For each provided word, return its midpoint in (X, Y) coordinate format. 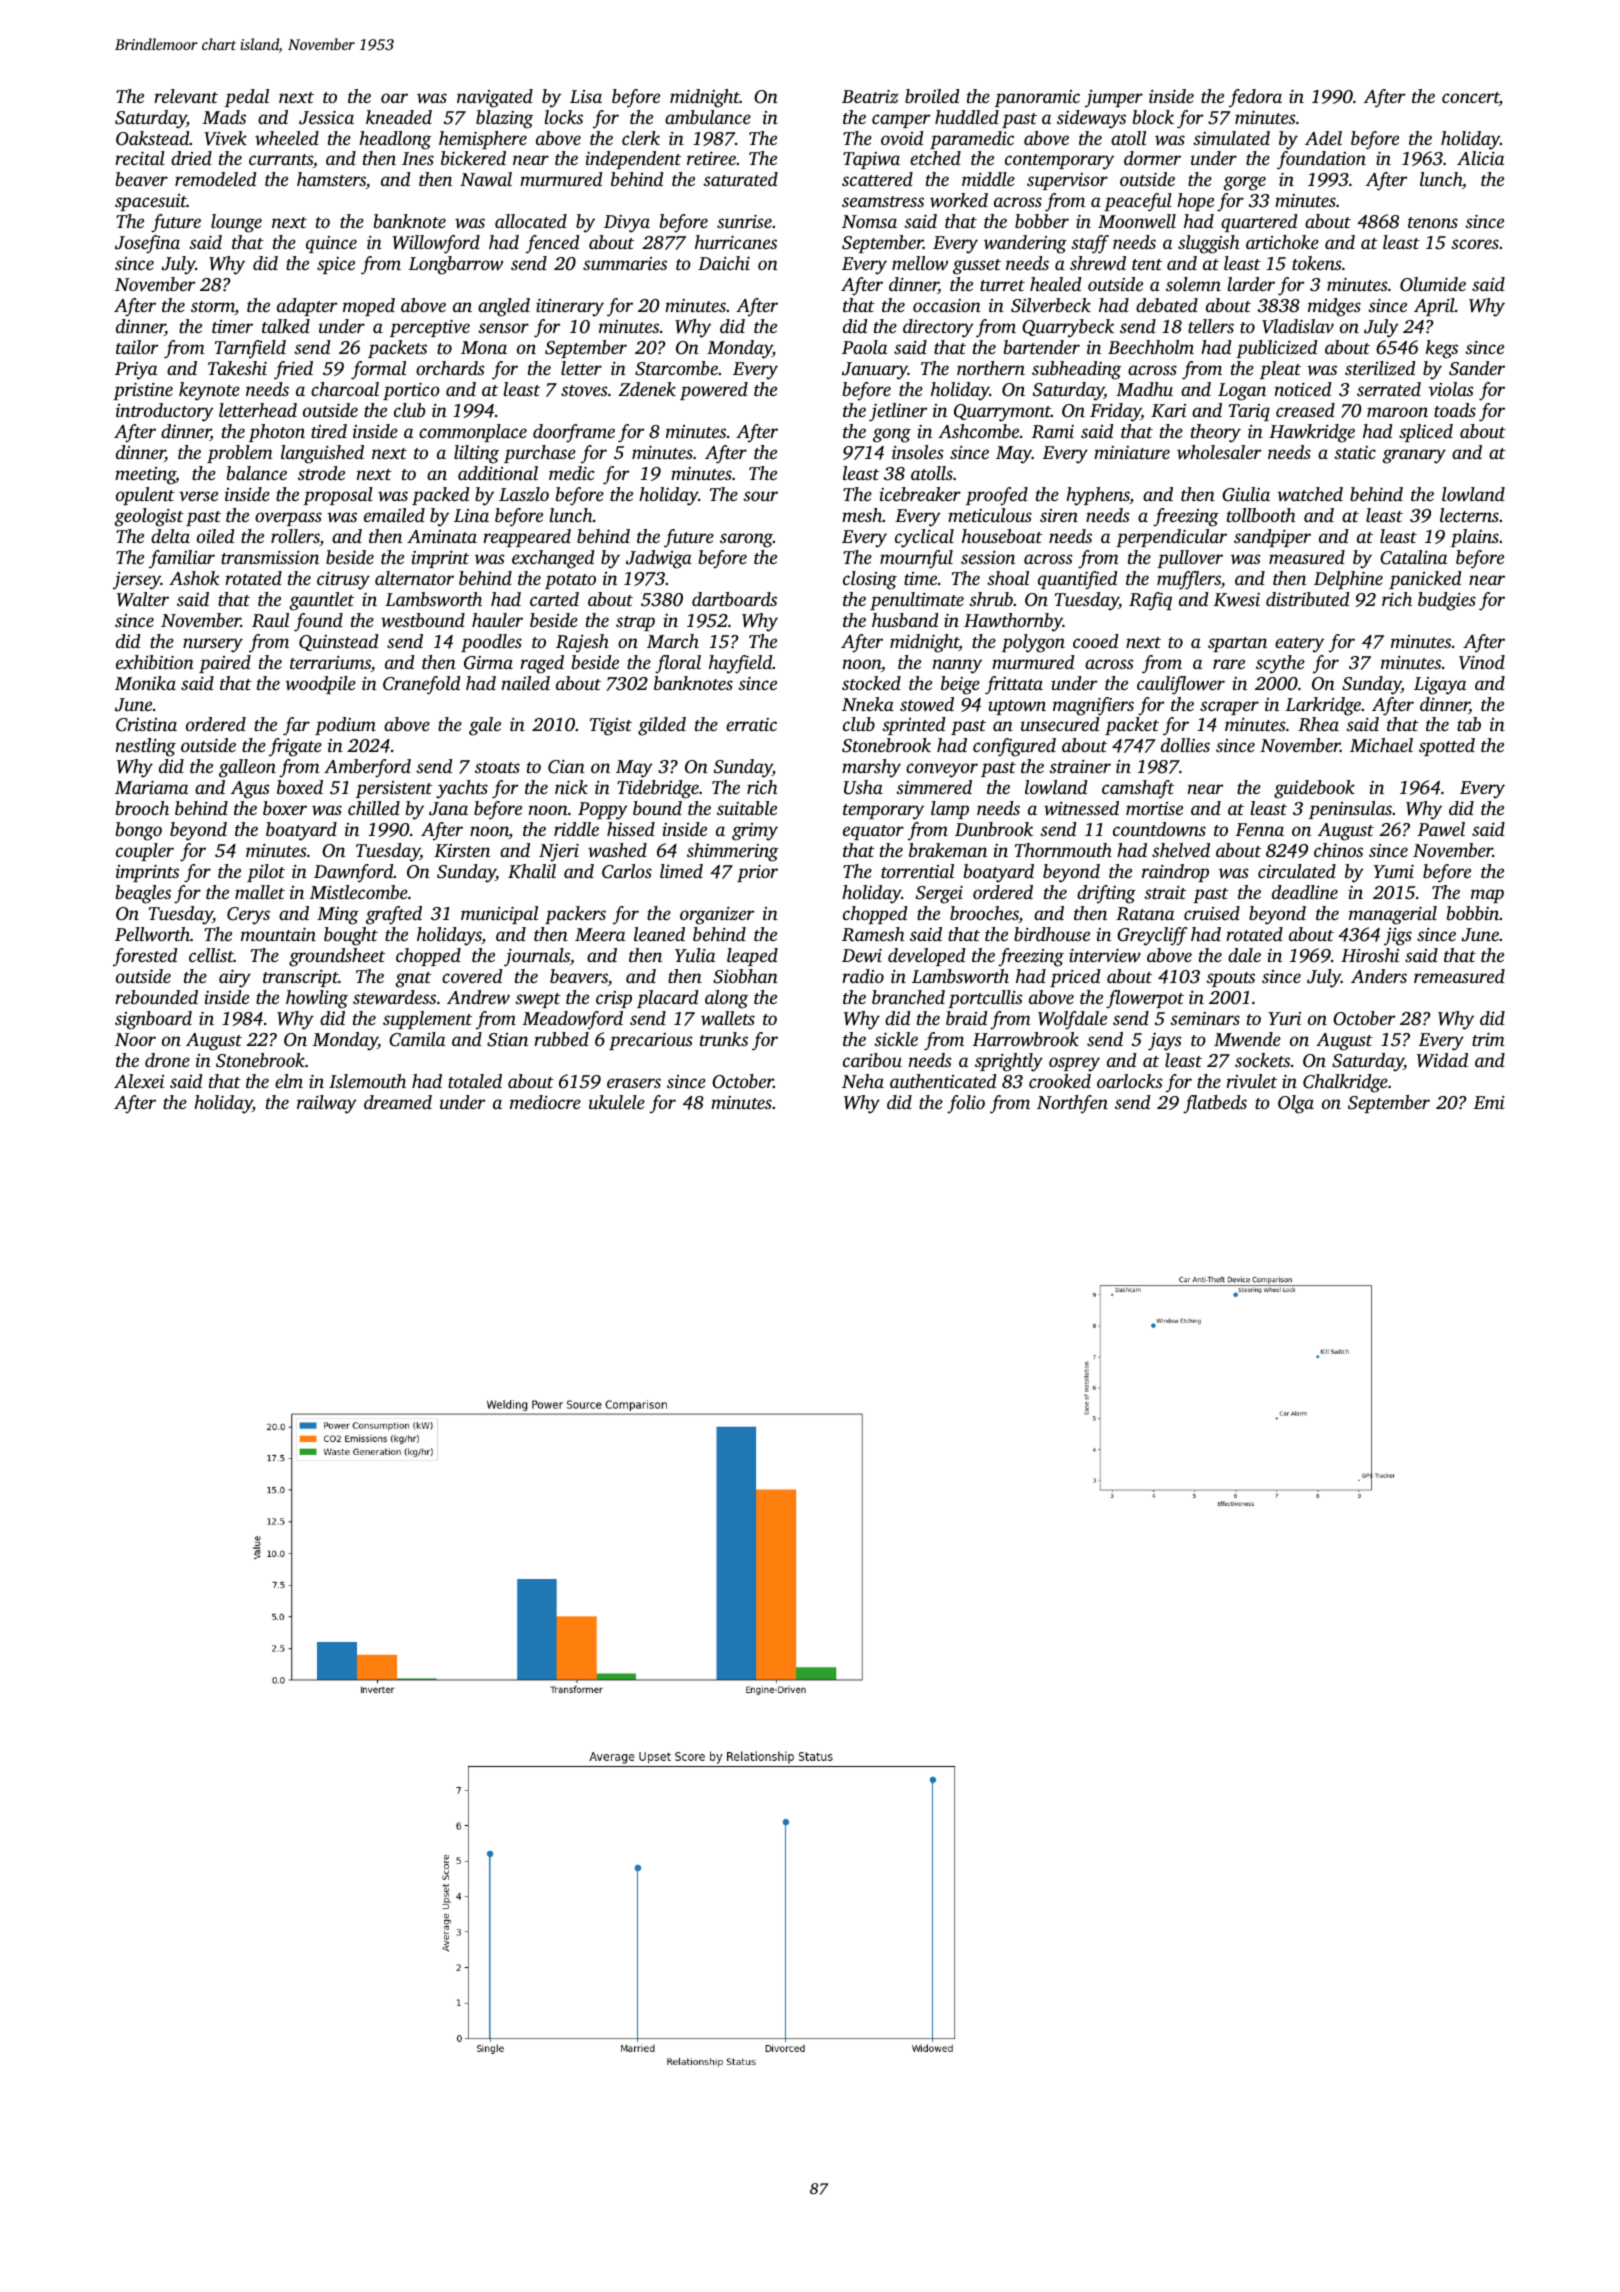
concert (1470, 99)
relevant (186, 96)
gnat (413, 980)
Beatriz (870, 96)
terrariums (330, 662)
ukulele (617, 1102)
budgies (1447, 601)
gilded (662, 726)
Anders (1379, 976)
